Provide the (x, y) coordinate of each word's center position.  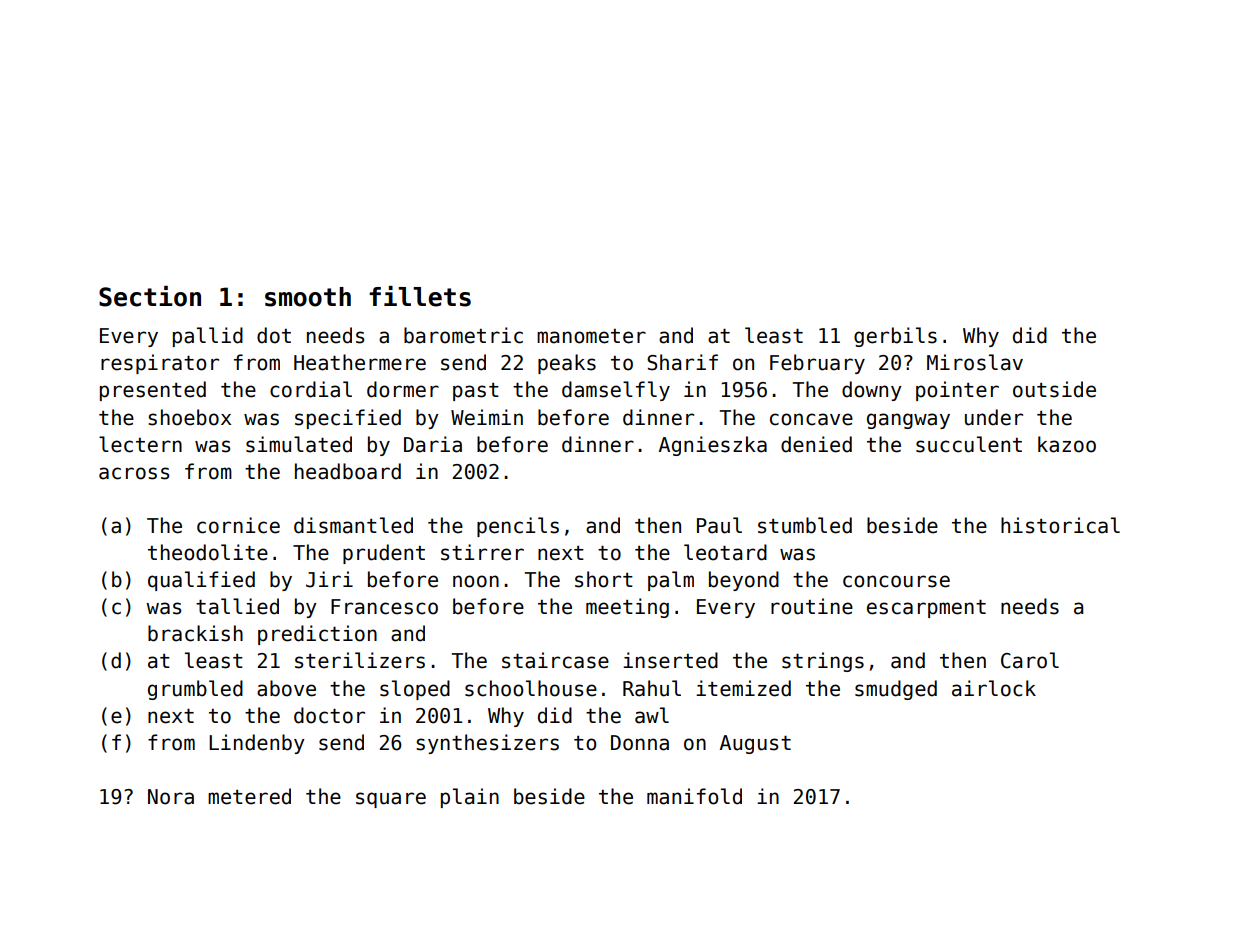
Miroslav (975, 362)
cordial (311, 389)
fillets (420, 296)
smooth (308, 297)
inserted (670, 660)
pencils (518, 527)
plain (470, 798)
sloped (415, 690)
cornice (238, 525)
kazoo (1067, 444)
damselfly (616, 391)
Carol (1030, 660)
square (391, 800)
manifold (694, 796)
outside (1054, 389)
